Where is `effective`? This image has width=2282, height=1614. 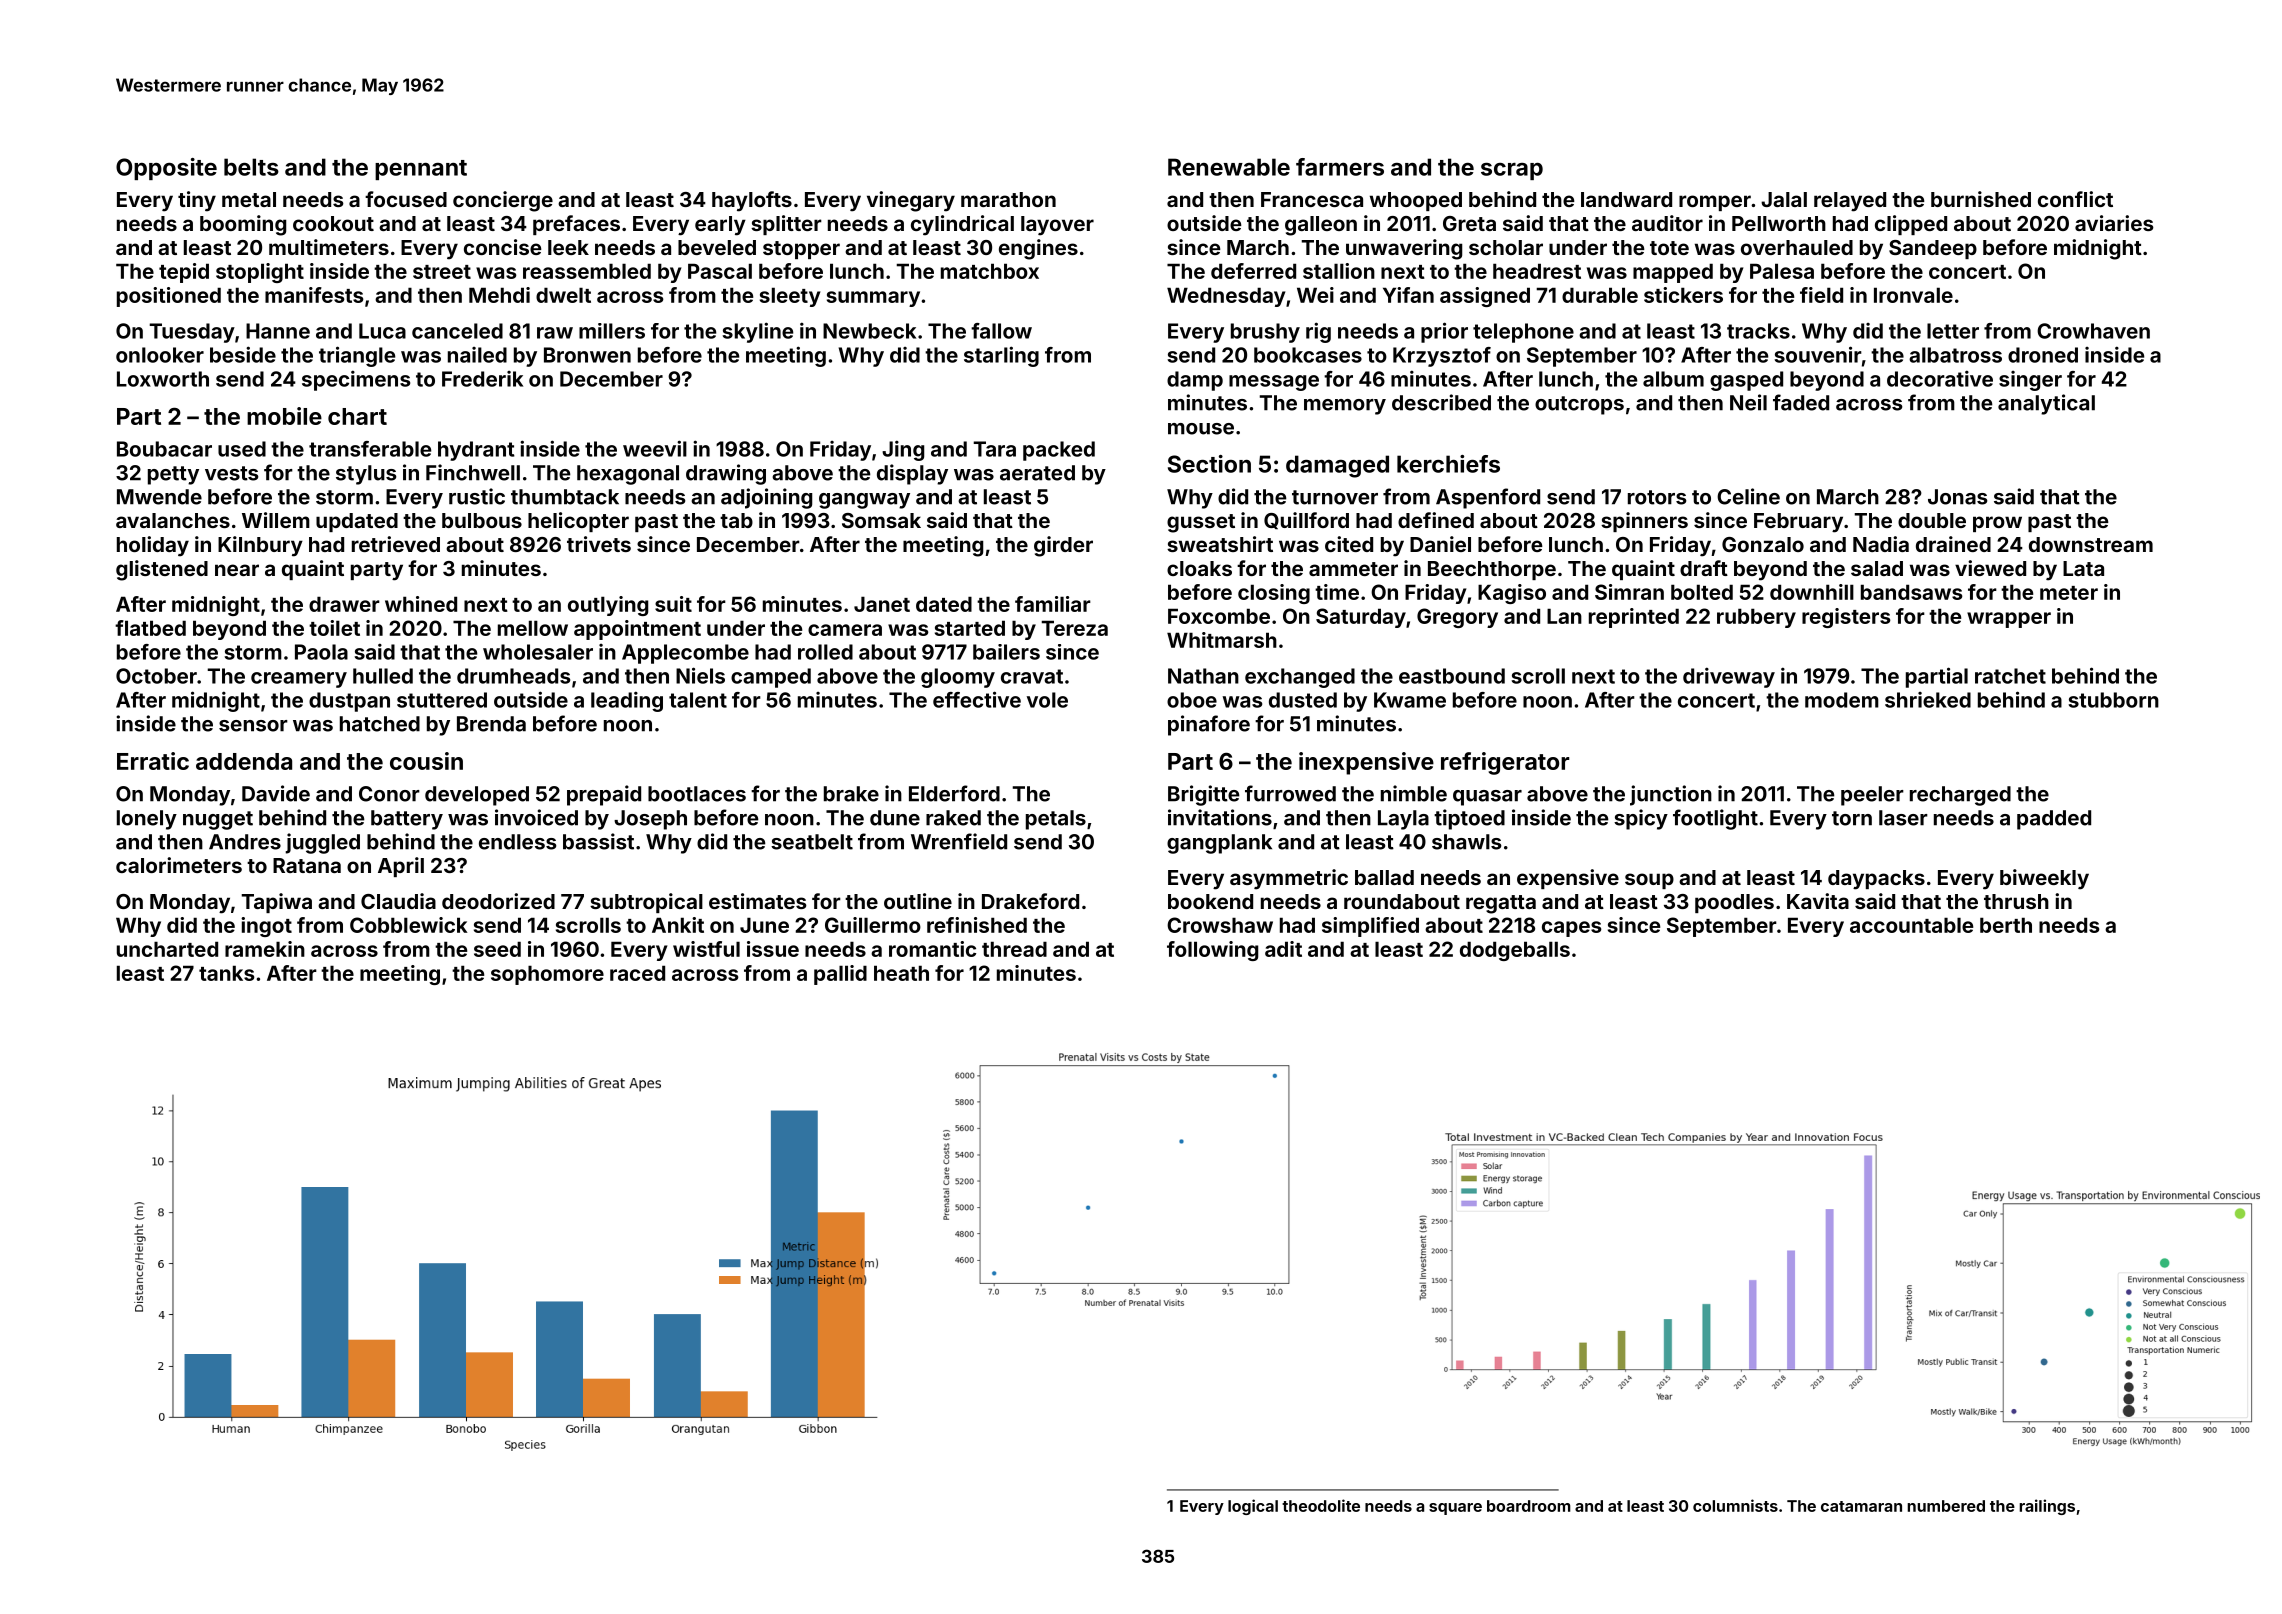 effective is located at coordinates (977, 699).
